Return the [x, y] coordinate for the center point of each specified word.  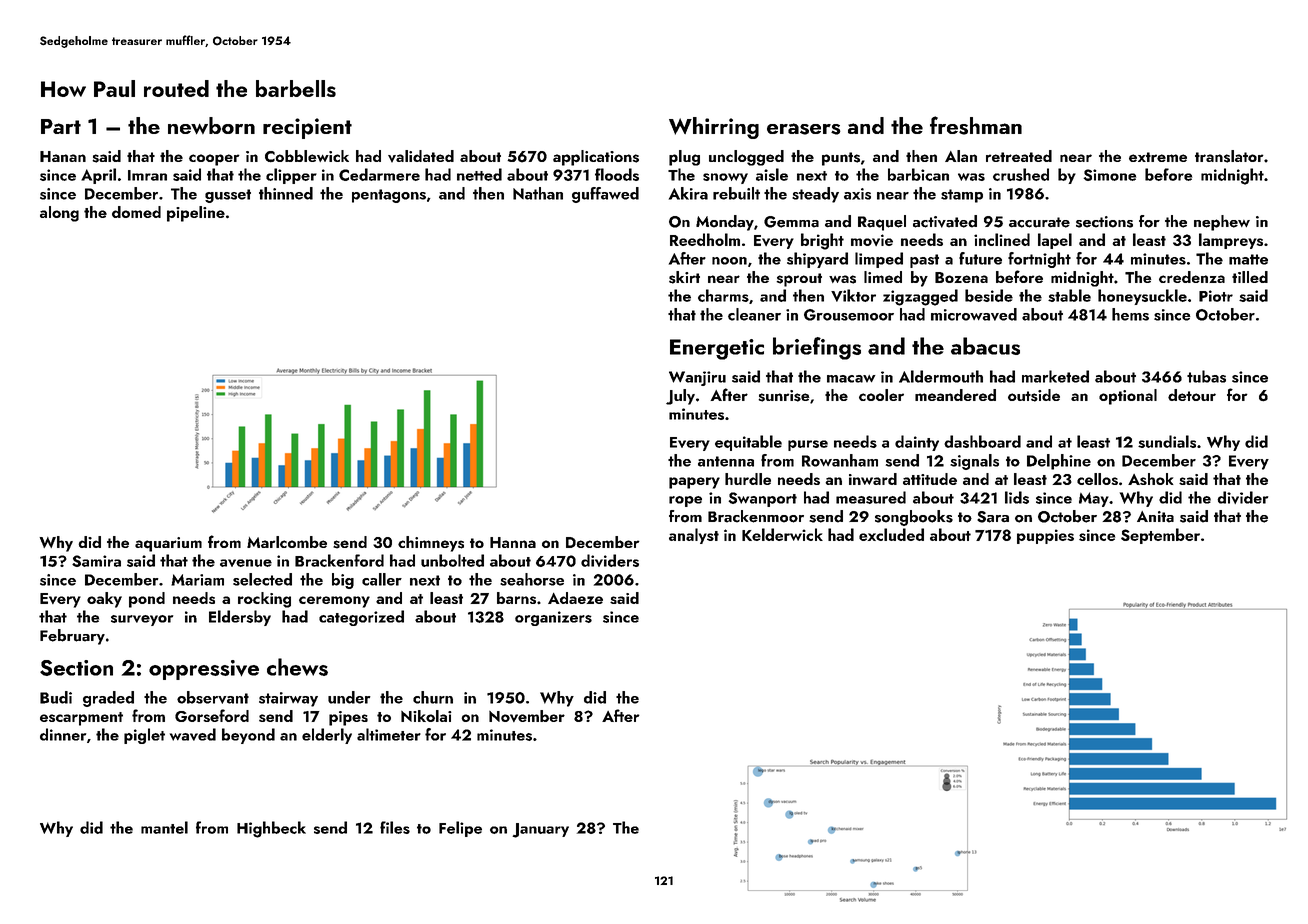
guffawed [605, 195]
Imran [147, 175]
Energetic [717, 349]
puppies [1045, 536]
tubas [1206, 376]
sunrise [784, 396]
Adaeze [575, 598]
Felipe [460, 829]
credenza [1192, 277]
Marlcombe [287, 542]
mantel [164, 827]
